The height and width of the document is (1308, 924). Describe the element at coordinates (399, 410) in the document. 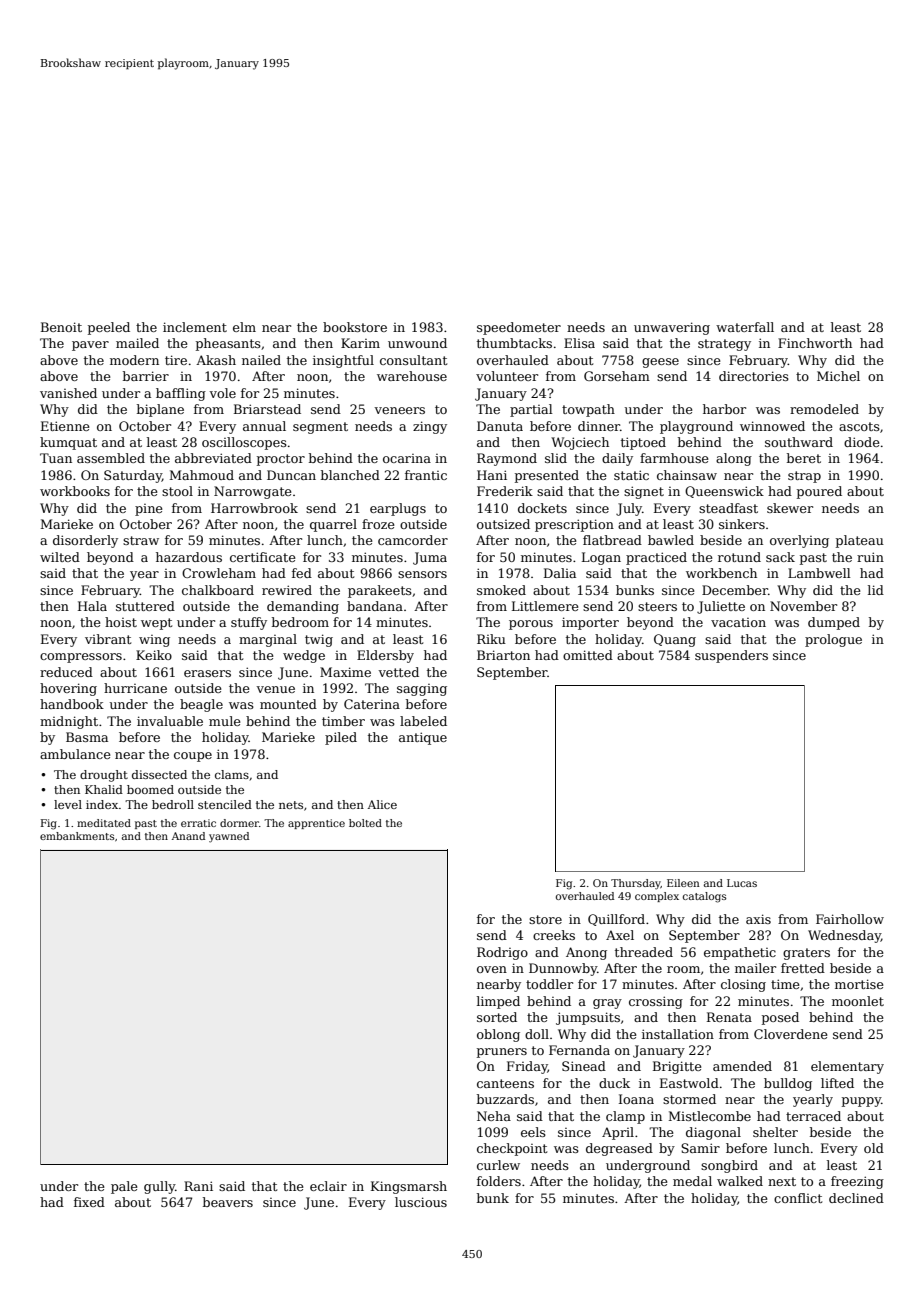

I see `veneers` at that location.
